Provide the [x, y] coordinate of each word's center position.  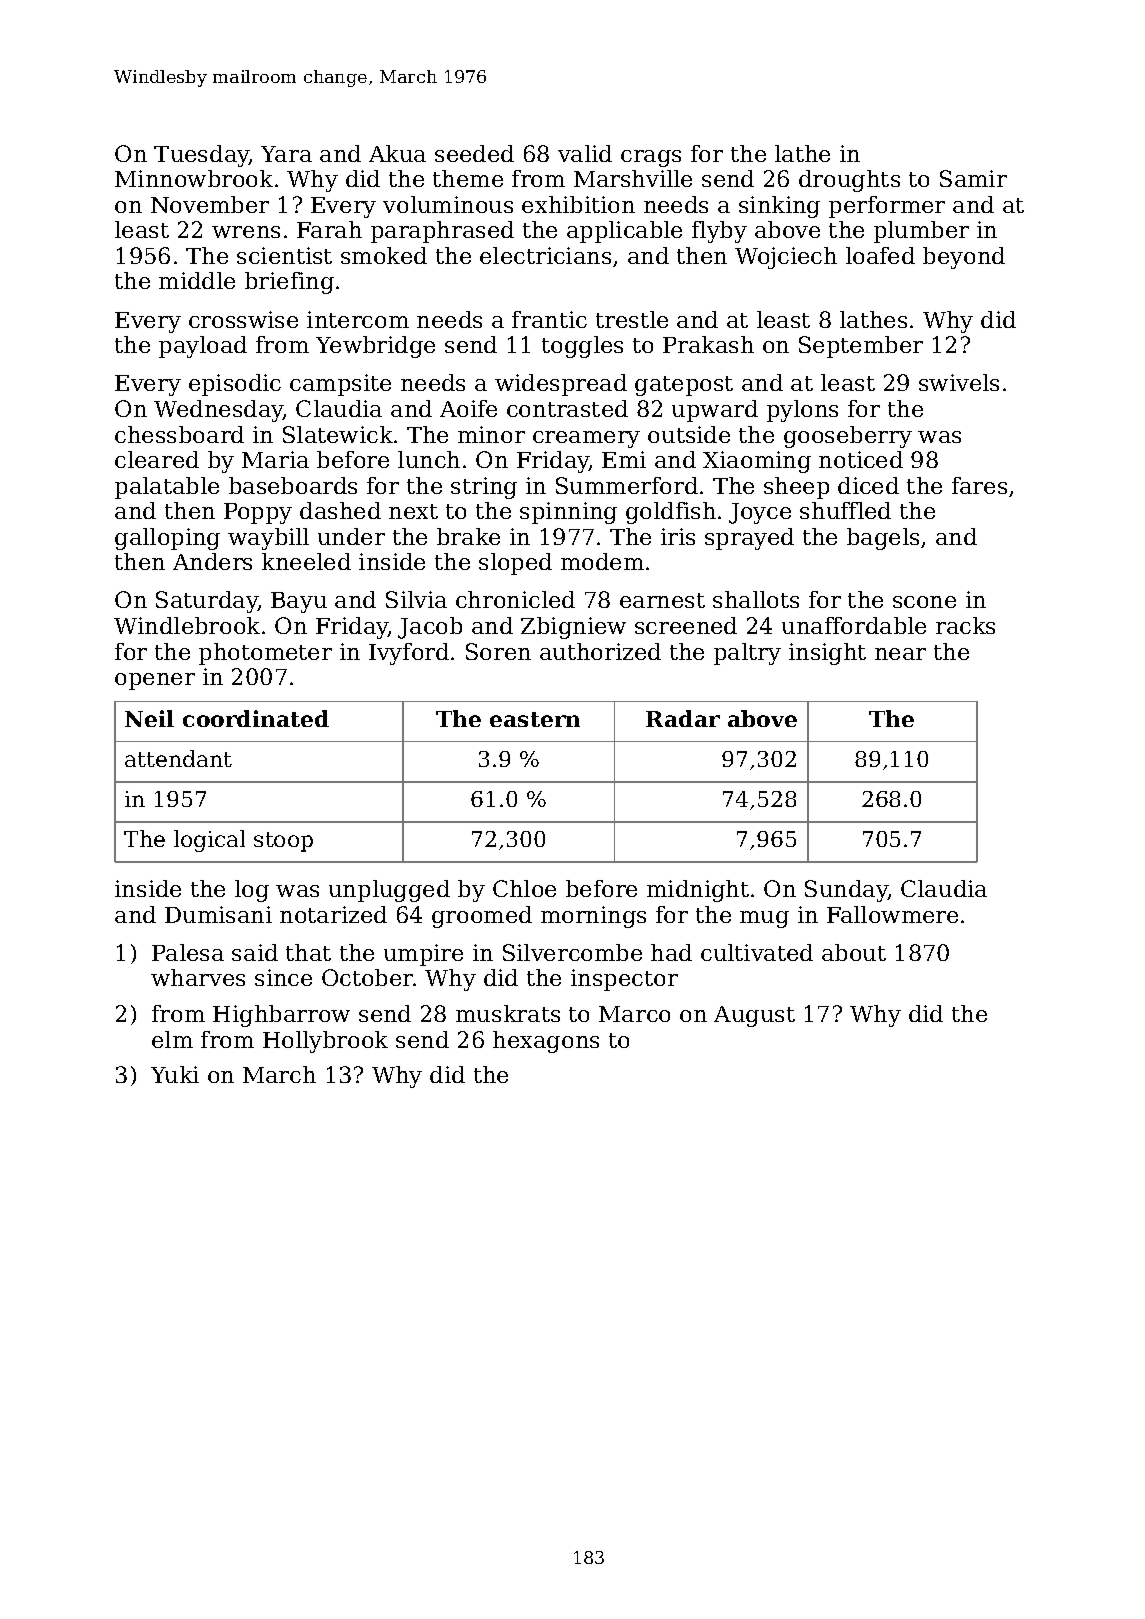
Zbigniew [573, 628]
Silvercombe [572, 952]
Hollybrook [325, 1042]
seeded [474, 153]
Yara [286, 154]
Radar [683, 718]
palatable [167, 488]
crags [651, 158]
